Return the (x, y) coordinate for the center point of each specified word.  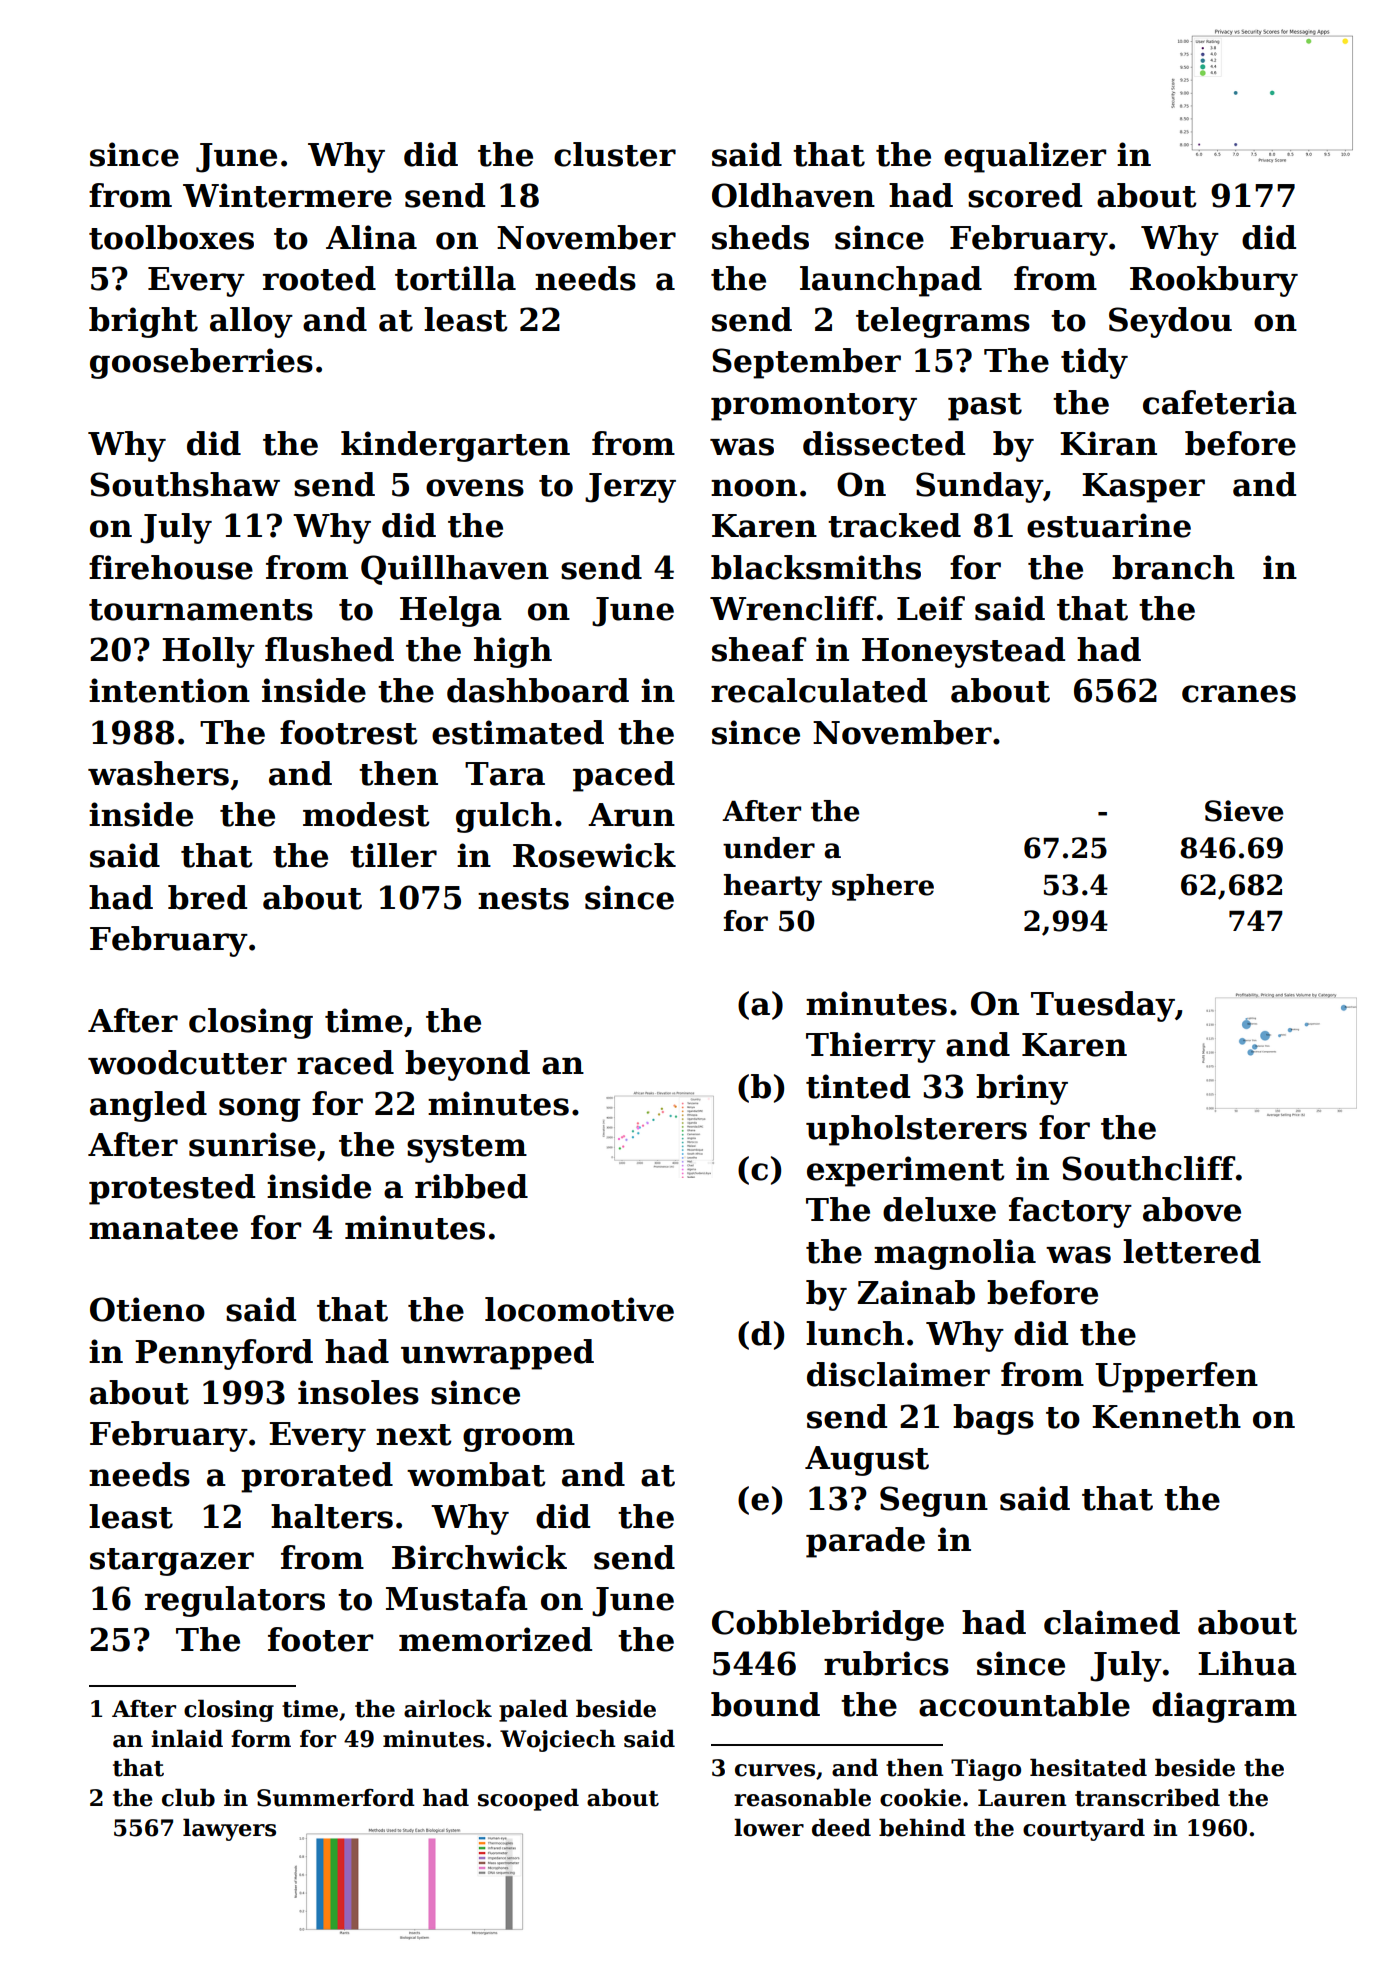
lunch (855, 1333)
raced (345, 1062)
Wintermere (287, 195)
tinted (858, 1086)
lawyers (229, 1829)
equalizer (1025, 157)
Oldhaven (793, 195)
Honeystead (963, 652)
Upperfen (1176, 1377)
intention (169, 690)
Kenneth (1166, 1416)
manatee (163, 1229)
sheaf (759, 649)
